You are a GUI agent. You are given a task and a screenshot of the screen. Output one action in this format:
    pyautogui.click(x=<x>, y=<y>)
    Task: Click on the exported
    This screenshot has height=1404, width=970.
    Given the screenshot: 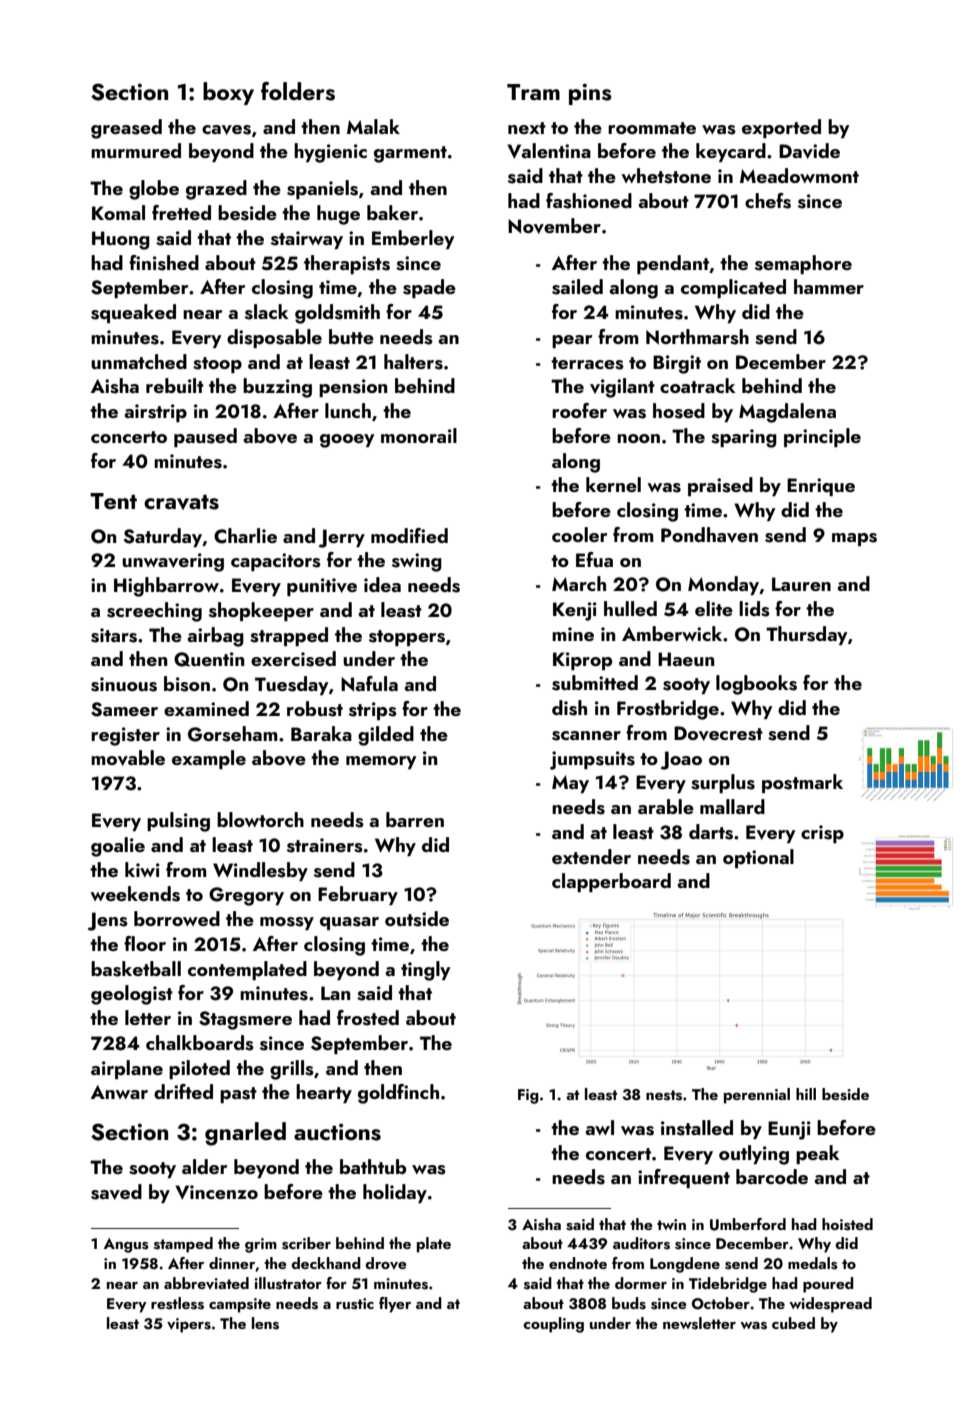 What is the action you would take?
    pyautogui.click(x=781, y=128)
